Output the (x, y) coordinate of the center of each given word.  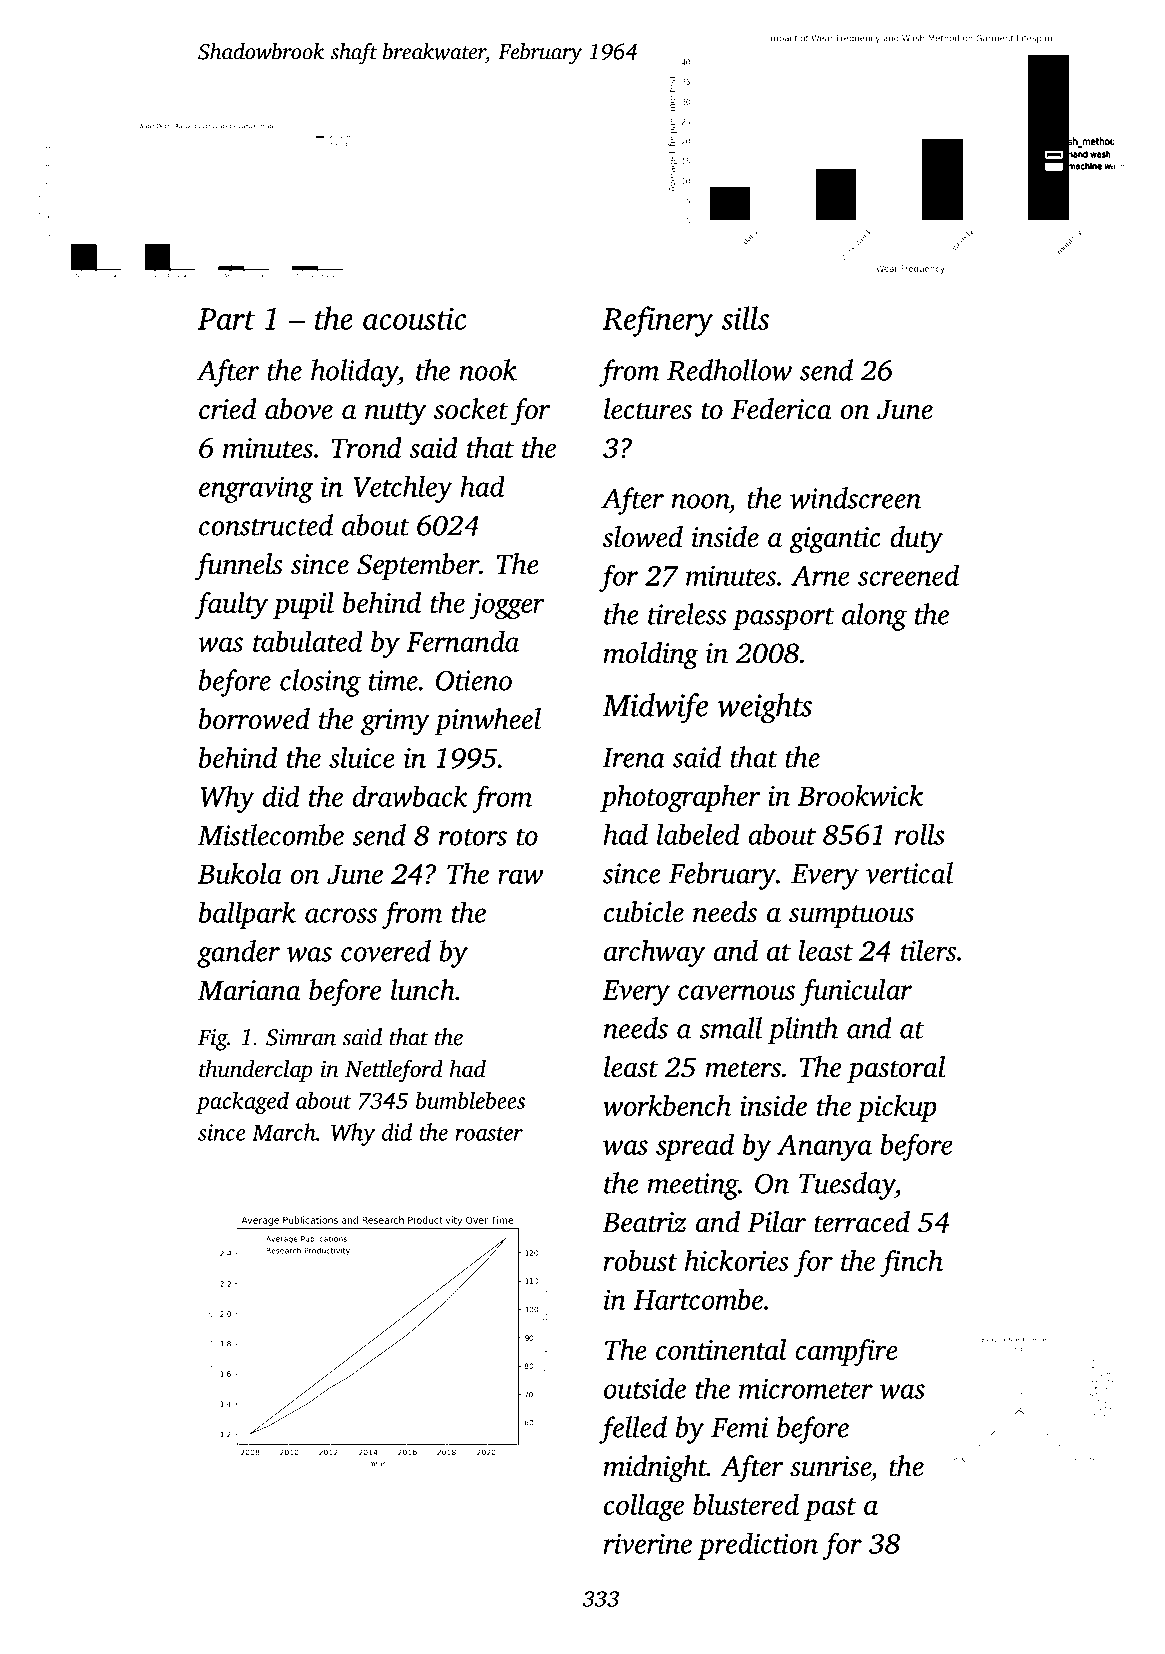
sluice (362, 757)
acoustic (415, 318)
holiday (354, 373)
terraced (862, 1222)
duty (916, 540)
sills (745, 318)
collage (644, 1507)
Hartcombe (698, 1299)
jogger (507, 606)
